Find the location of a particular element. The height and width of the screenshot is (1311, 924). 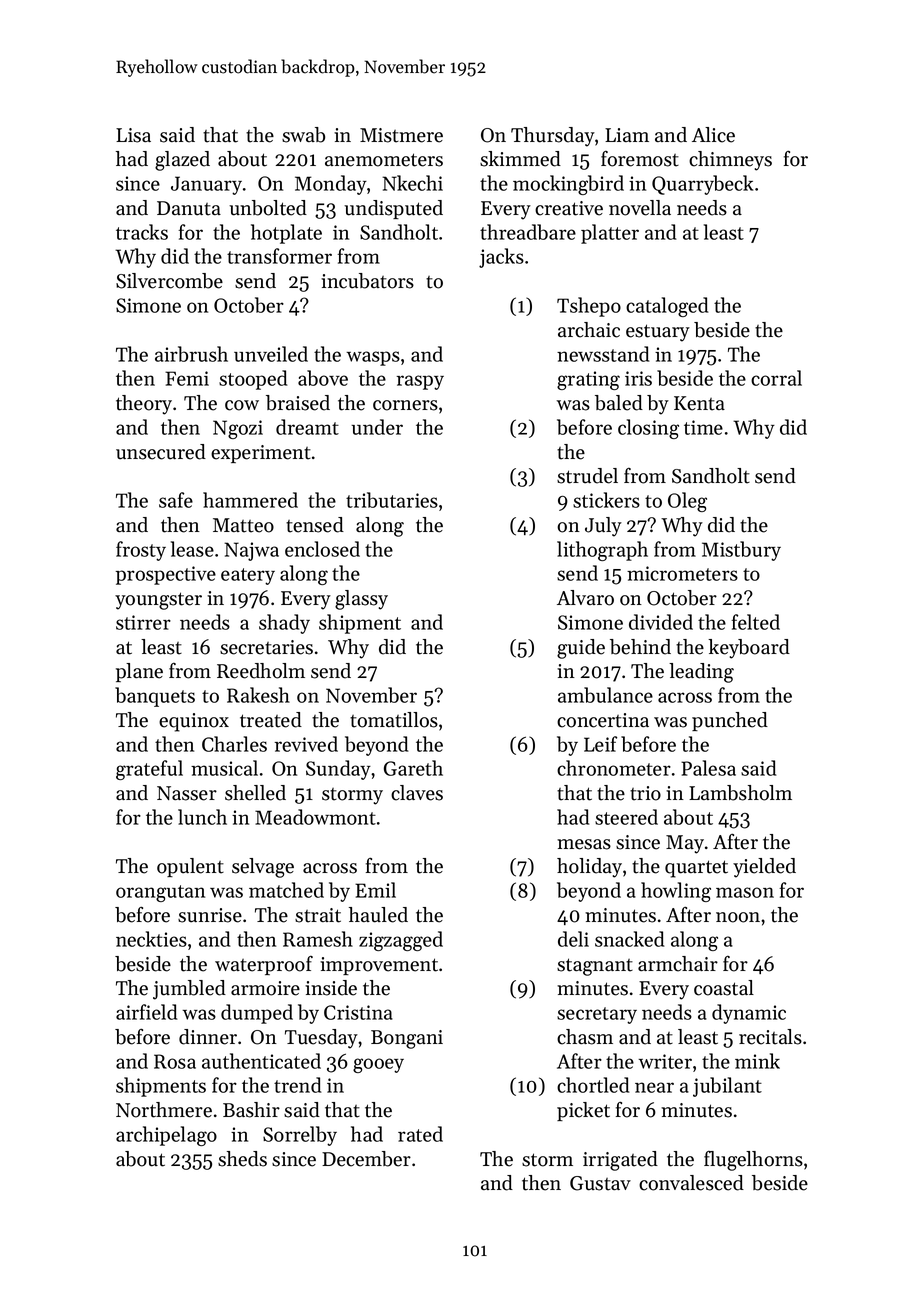

glassy is located at coordinates (361, 600).
